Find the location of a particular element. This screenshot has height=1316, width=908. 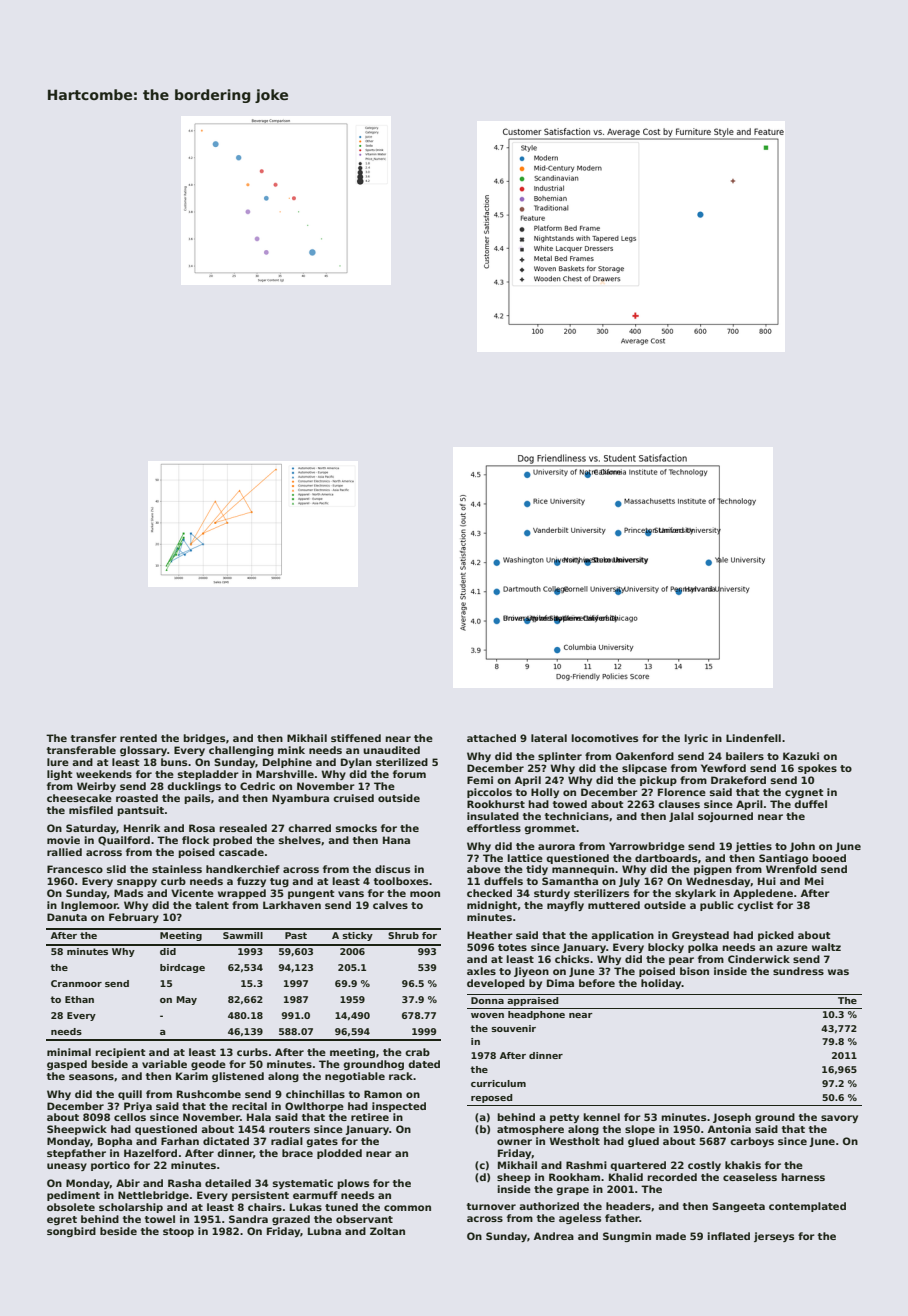

smocks is located at coordinates (356, 828).
